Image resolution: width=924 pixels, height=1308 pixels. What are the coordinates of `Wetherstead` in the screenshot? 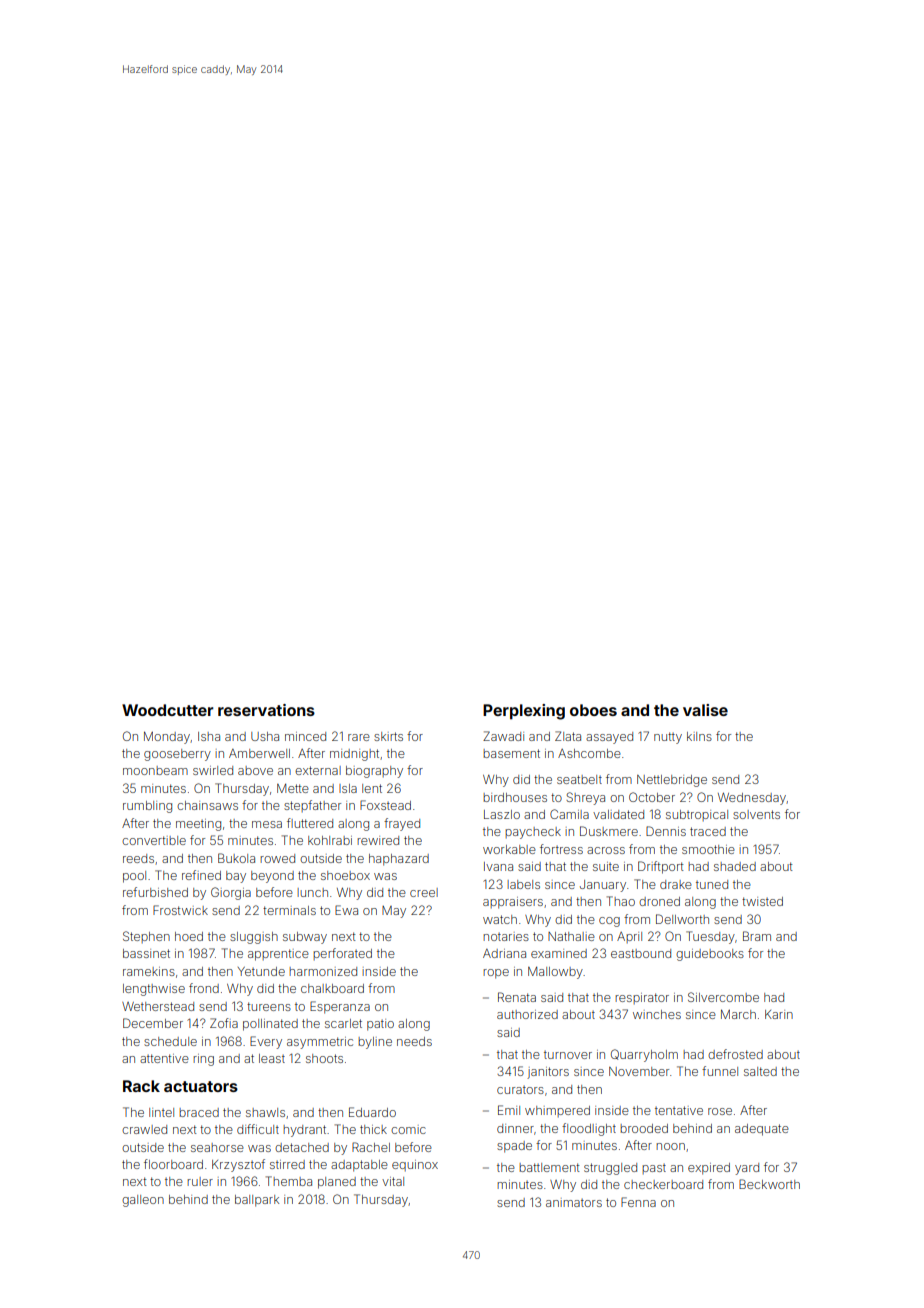 It's located at (158, 1006).
